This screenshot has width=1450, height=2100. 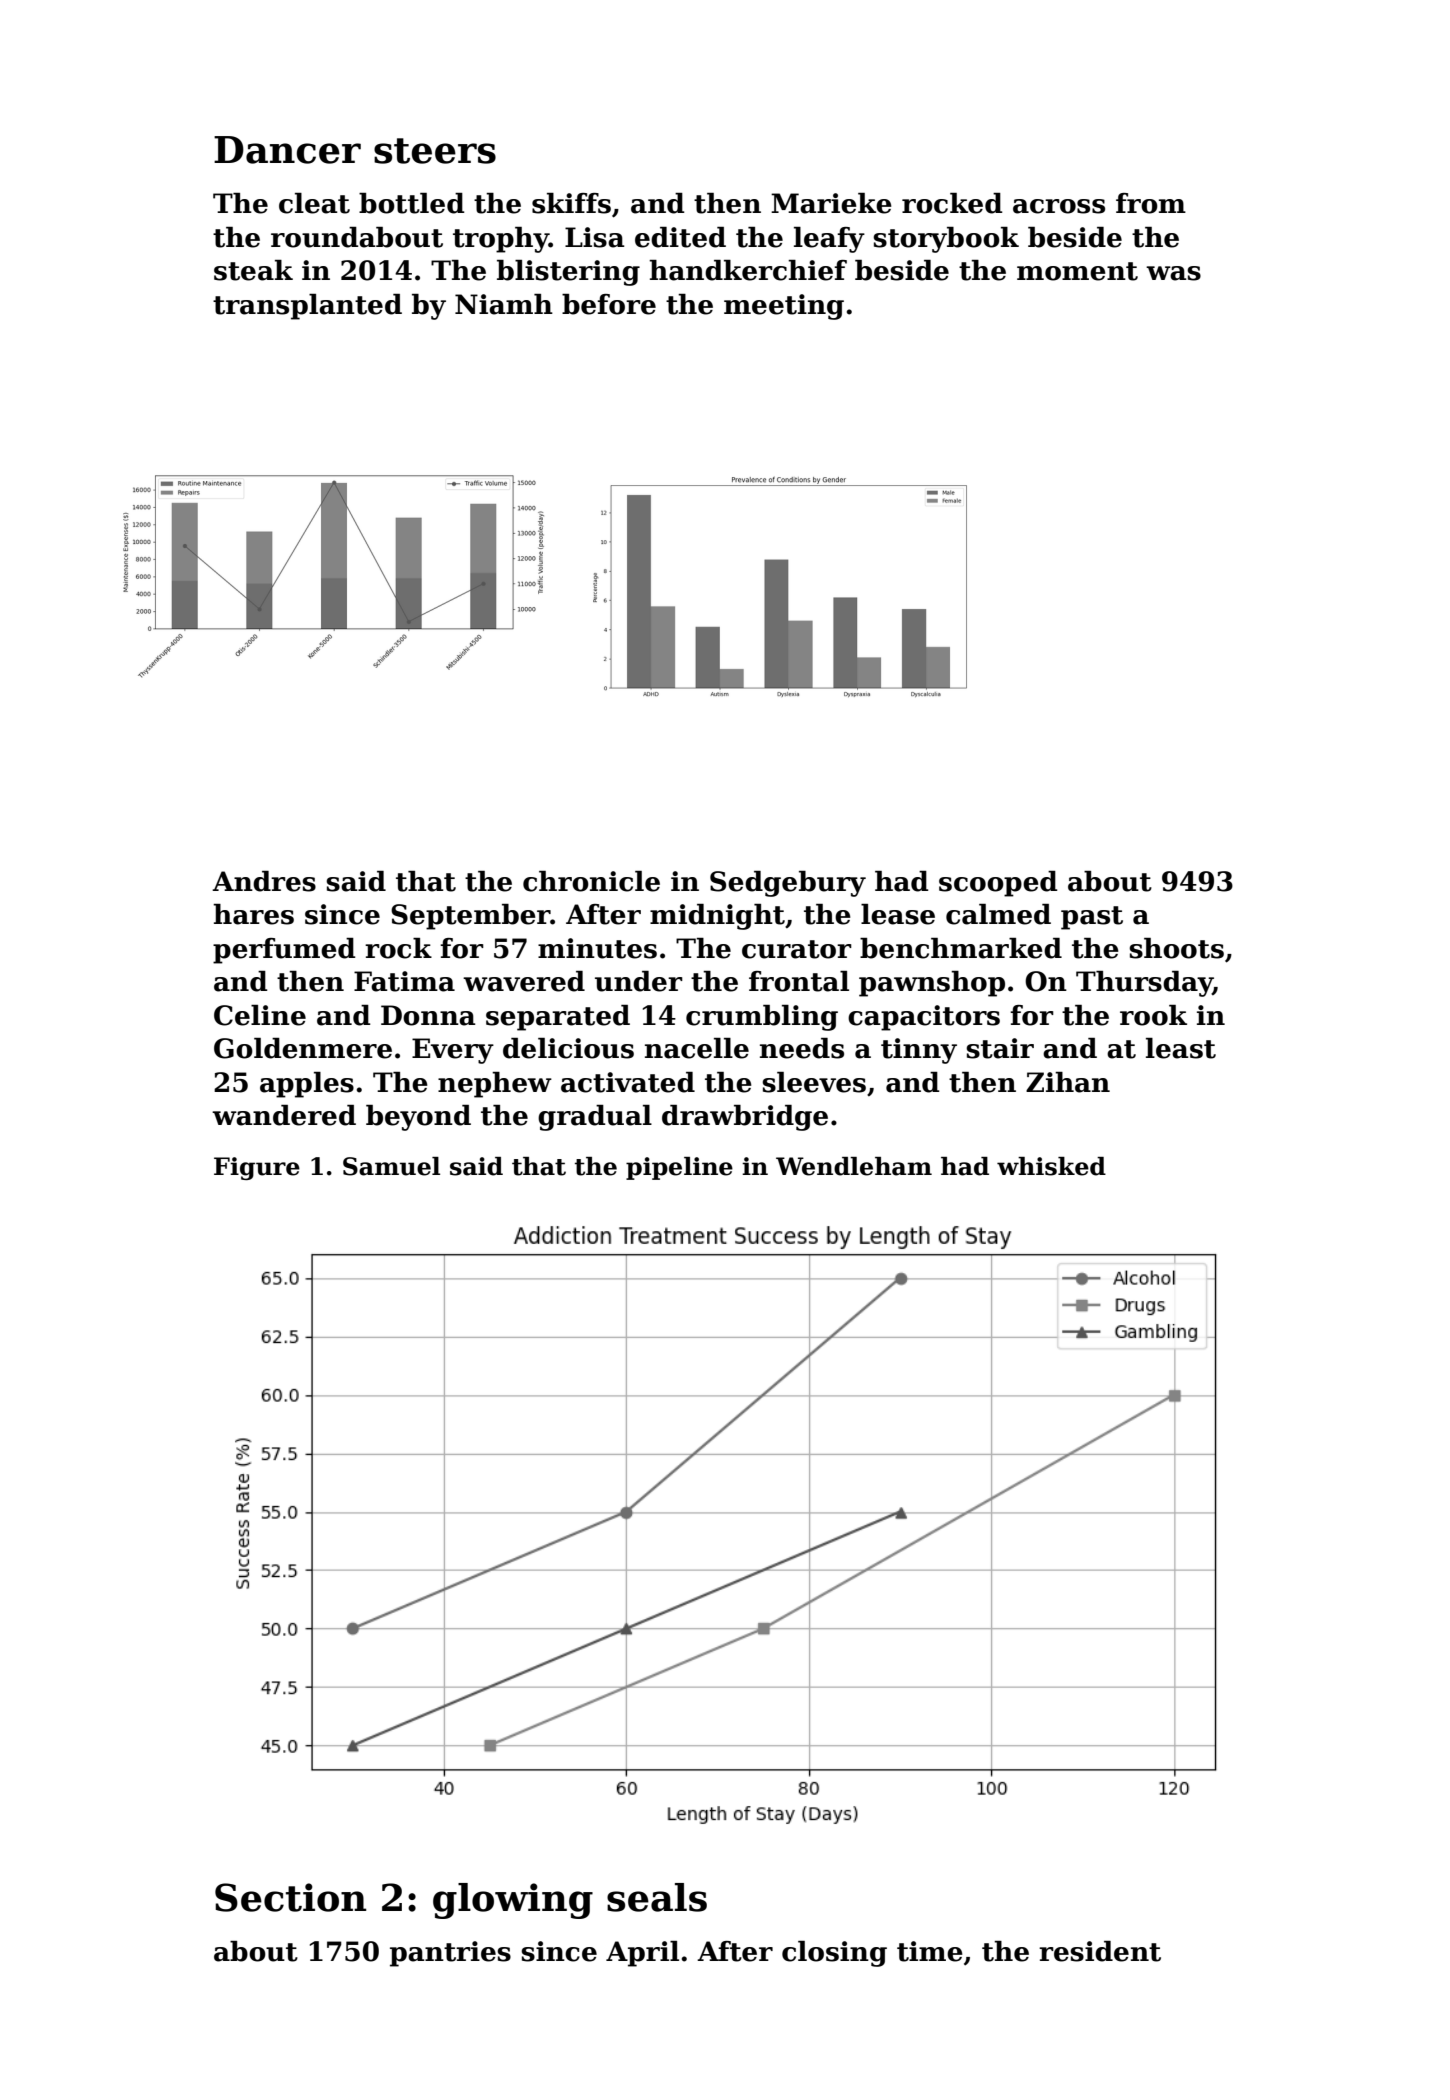 What do you see at coordinates (513, 1901) in the screenshot?
I see `glowing` at bounding box center [513, 1901].
